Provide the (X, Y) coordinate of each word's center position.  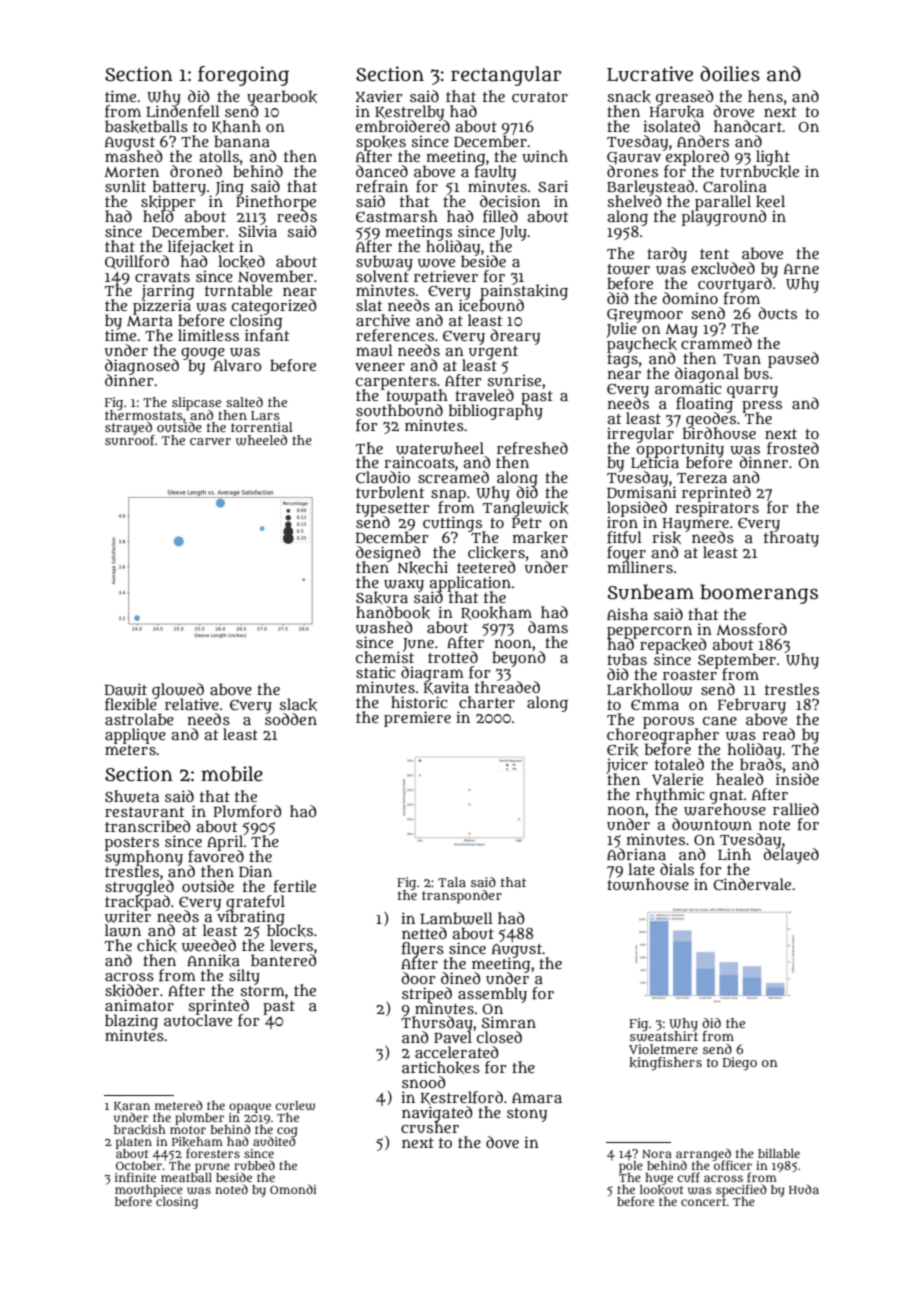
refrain (382, 186)
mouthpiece (149, 1191)
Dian (255, 871)
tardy (667, 255)
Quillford (137, 262)
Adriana (636, 854)
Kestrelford (462, 1098)
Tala (452, 882)
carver (210, 441)
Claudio (383, 477)
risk (666, 538)
